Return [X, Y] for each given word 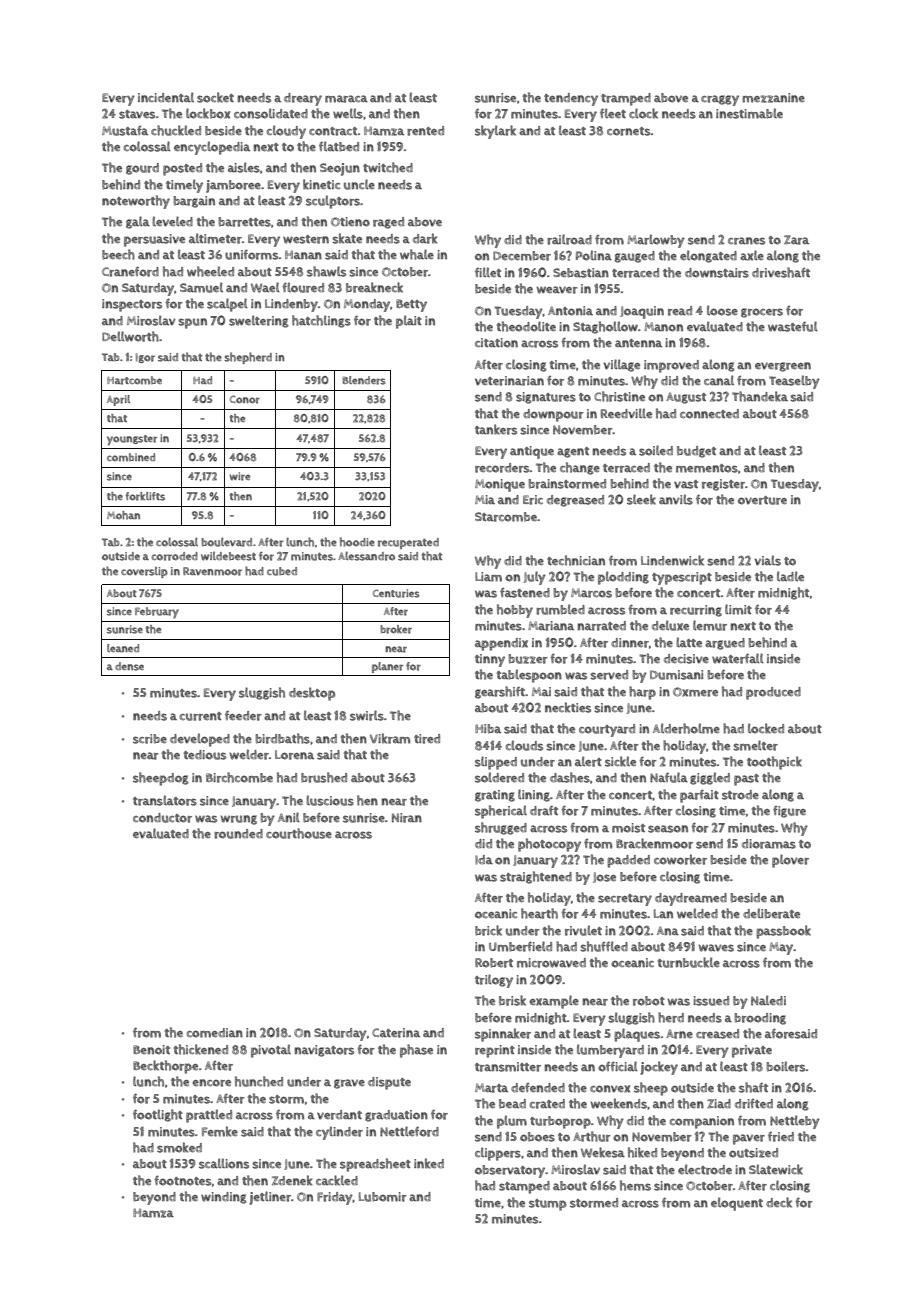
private [752, 1051]
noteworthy [136, 202]
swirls [367, 715]
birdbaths [282, 738]
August [686, 398]
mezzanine [773, 98]
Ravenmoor [212, 571]
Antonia [570, 311]
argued [725, 644]
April [118, 400]
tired [427, 739]
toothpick [774, 763]
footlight [158, 1115]
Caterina [396, 1033]
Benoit [151, 1050]
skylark [495, 132]
